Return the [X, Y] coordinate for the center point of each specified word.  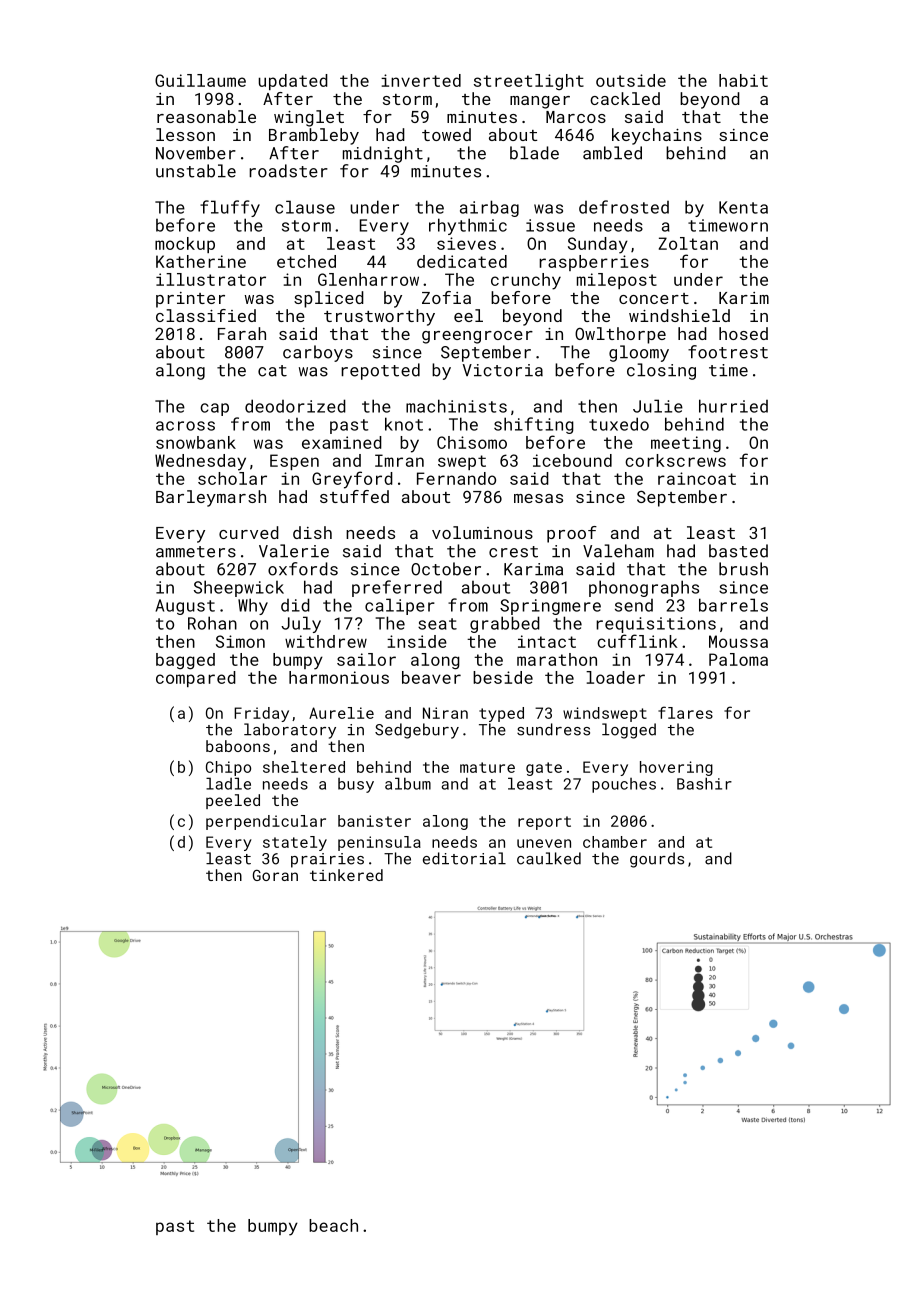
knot [404, 424]
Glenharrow [368, 279]
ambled [612, 153]
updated [293, 82]
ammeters [196, 552]
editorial [464, 858]
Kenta [743, 207]
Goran [275, 875]
